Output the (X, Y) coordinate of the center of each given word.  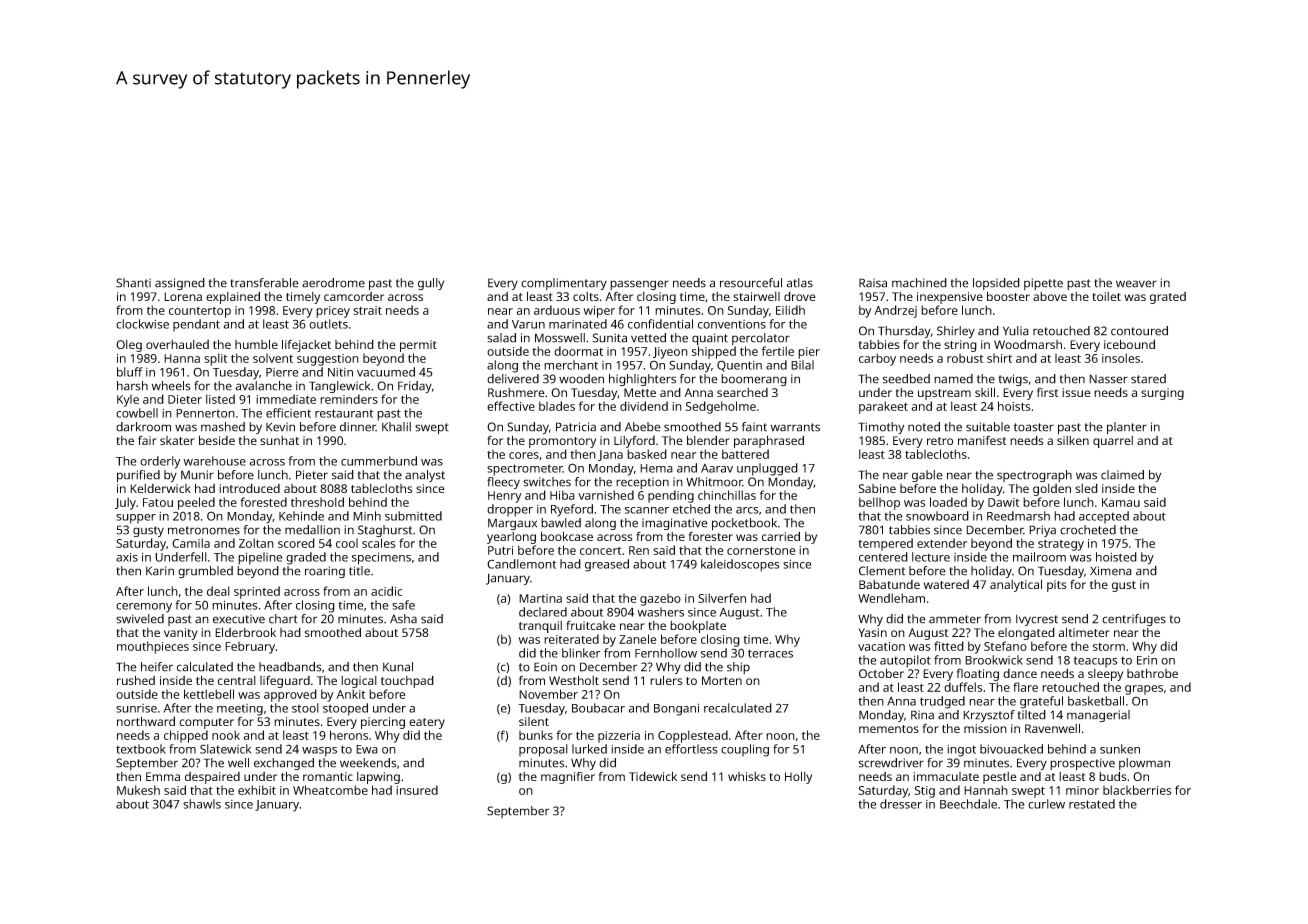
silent (534, 721)
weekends (368, 763)
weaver (1136, 284)
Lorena (183, 296)
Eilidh (790, 310)
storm (1109, 647)
